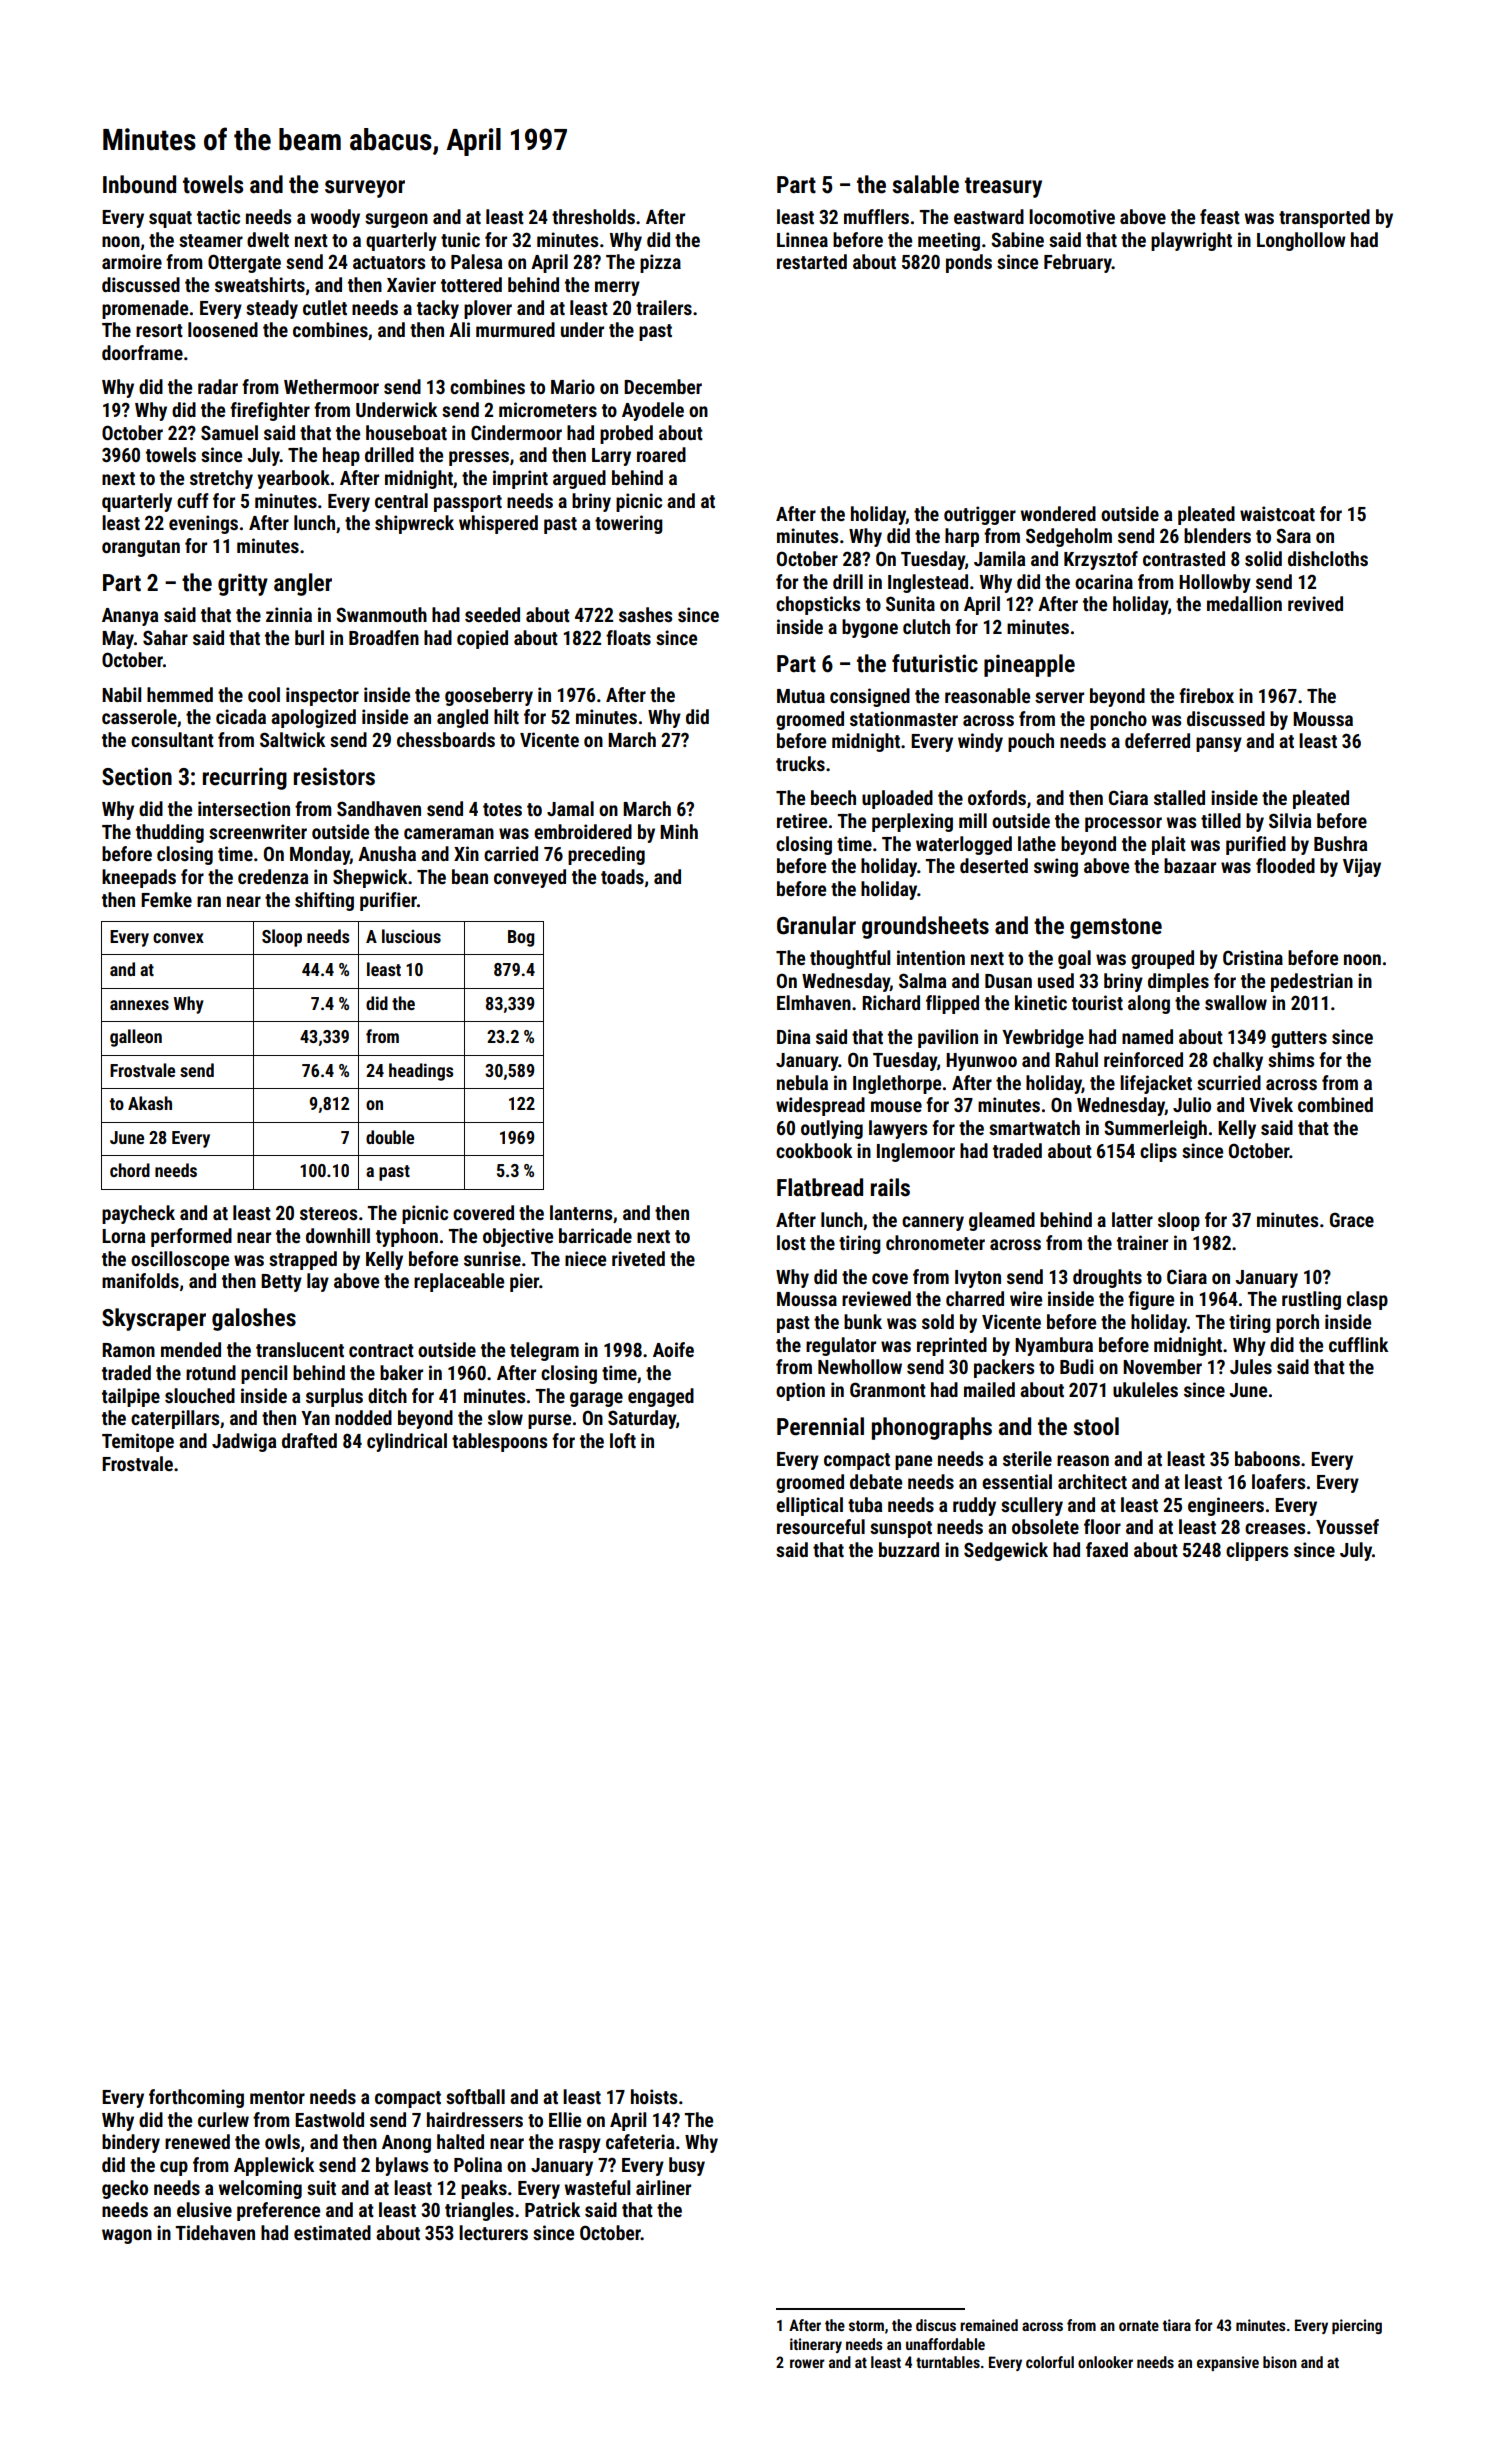 The height and width of the screenshot is (2464, 1496). Describe the element at coordinates (585, 1258) in the screenshot. I see `niece` at that location.
